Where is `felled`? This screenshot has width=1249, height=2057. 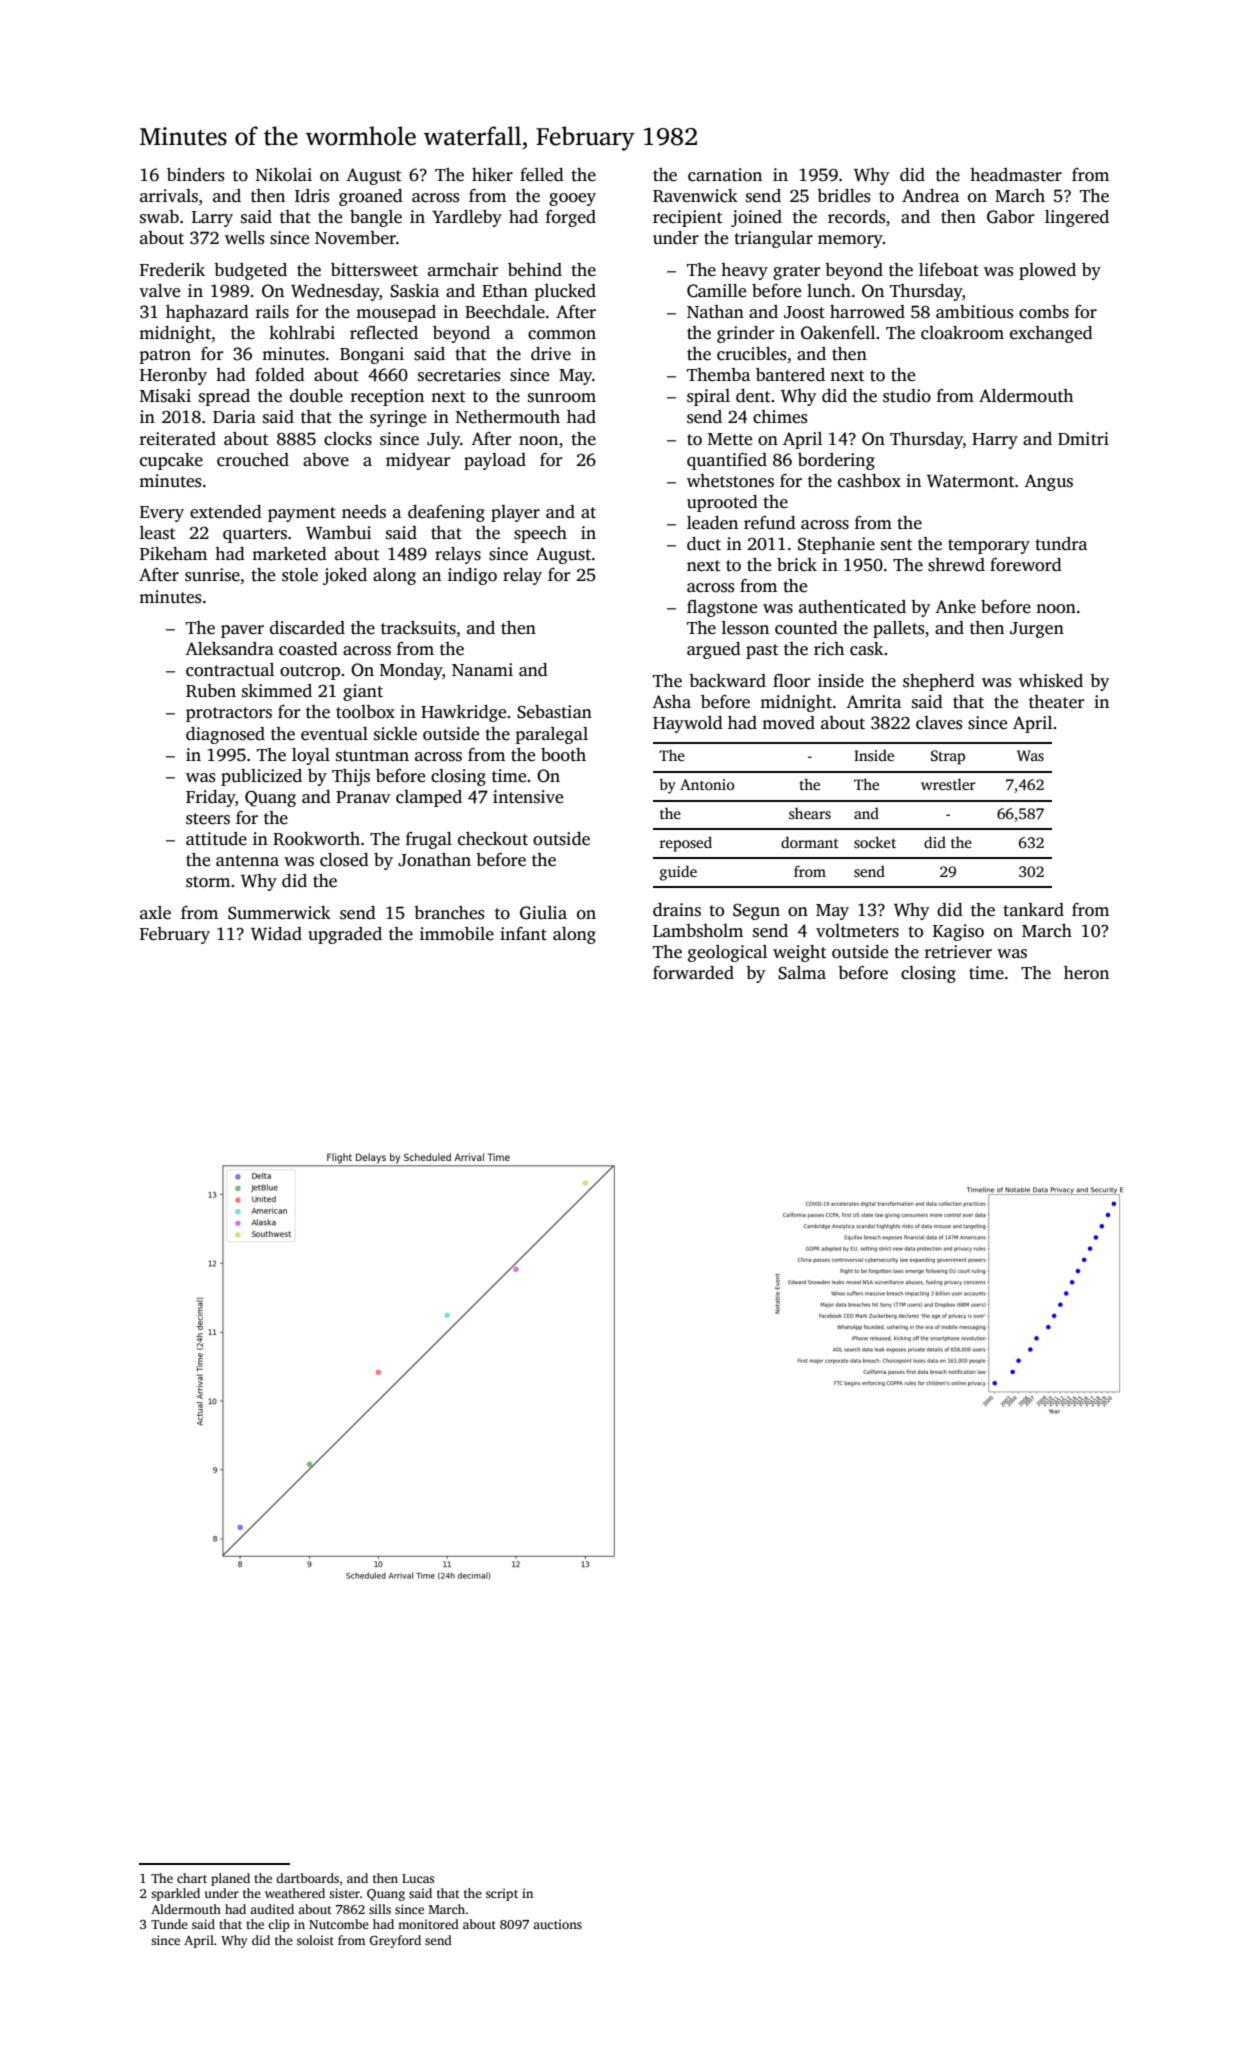 felled is located at coordinates (542, 175).
